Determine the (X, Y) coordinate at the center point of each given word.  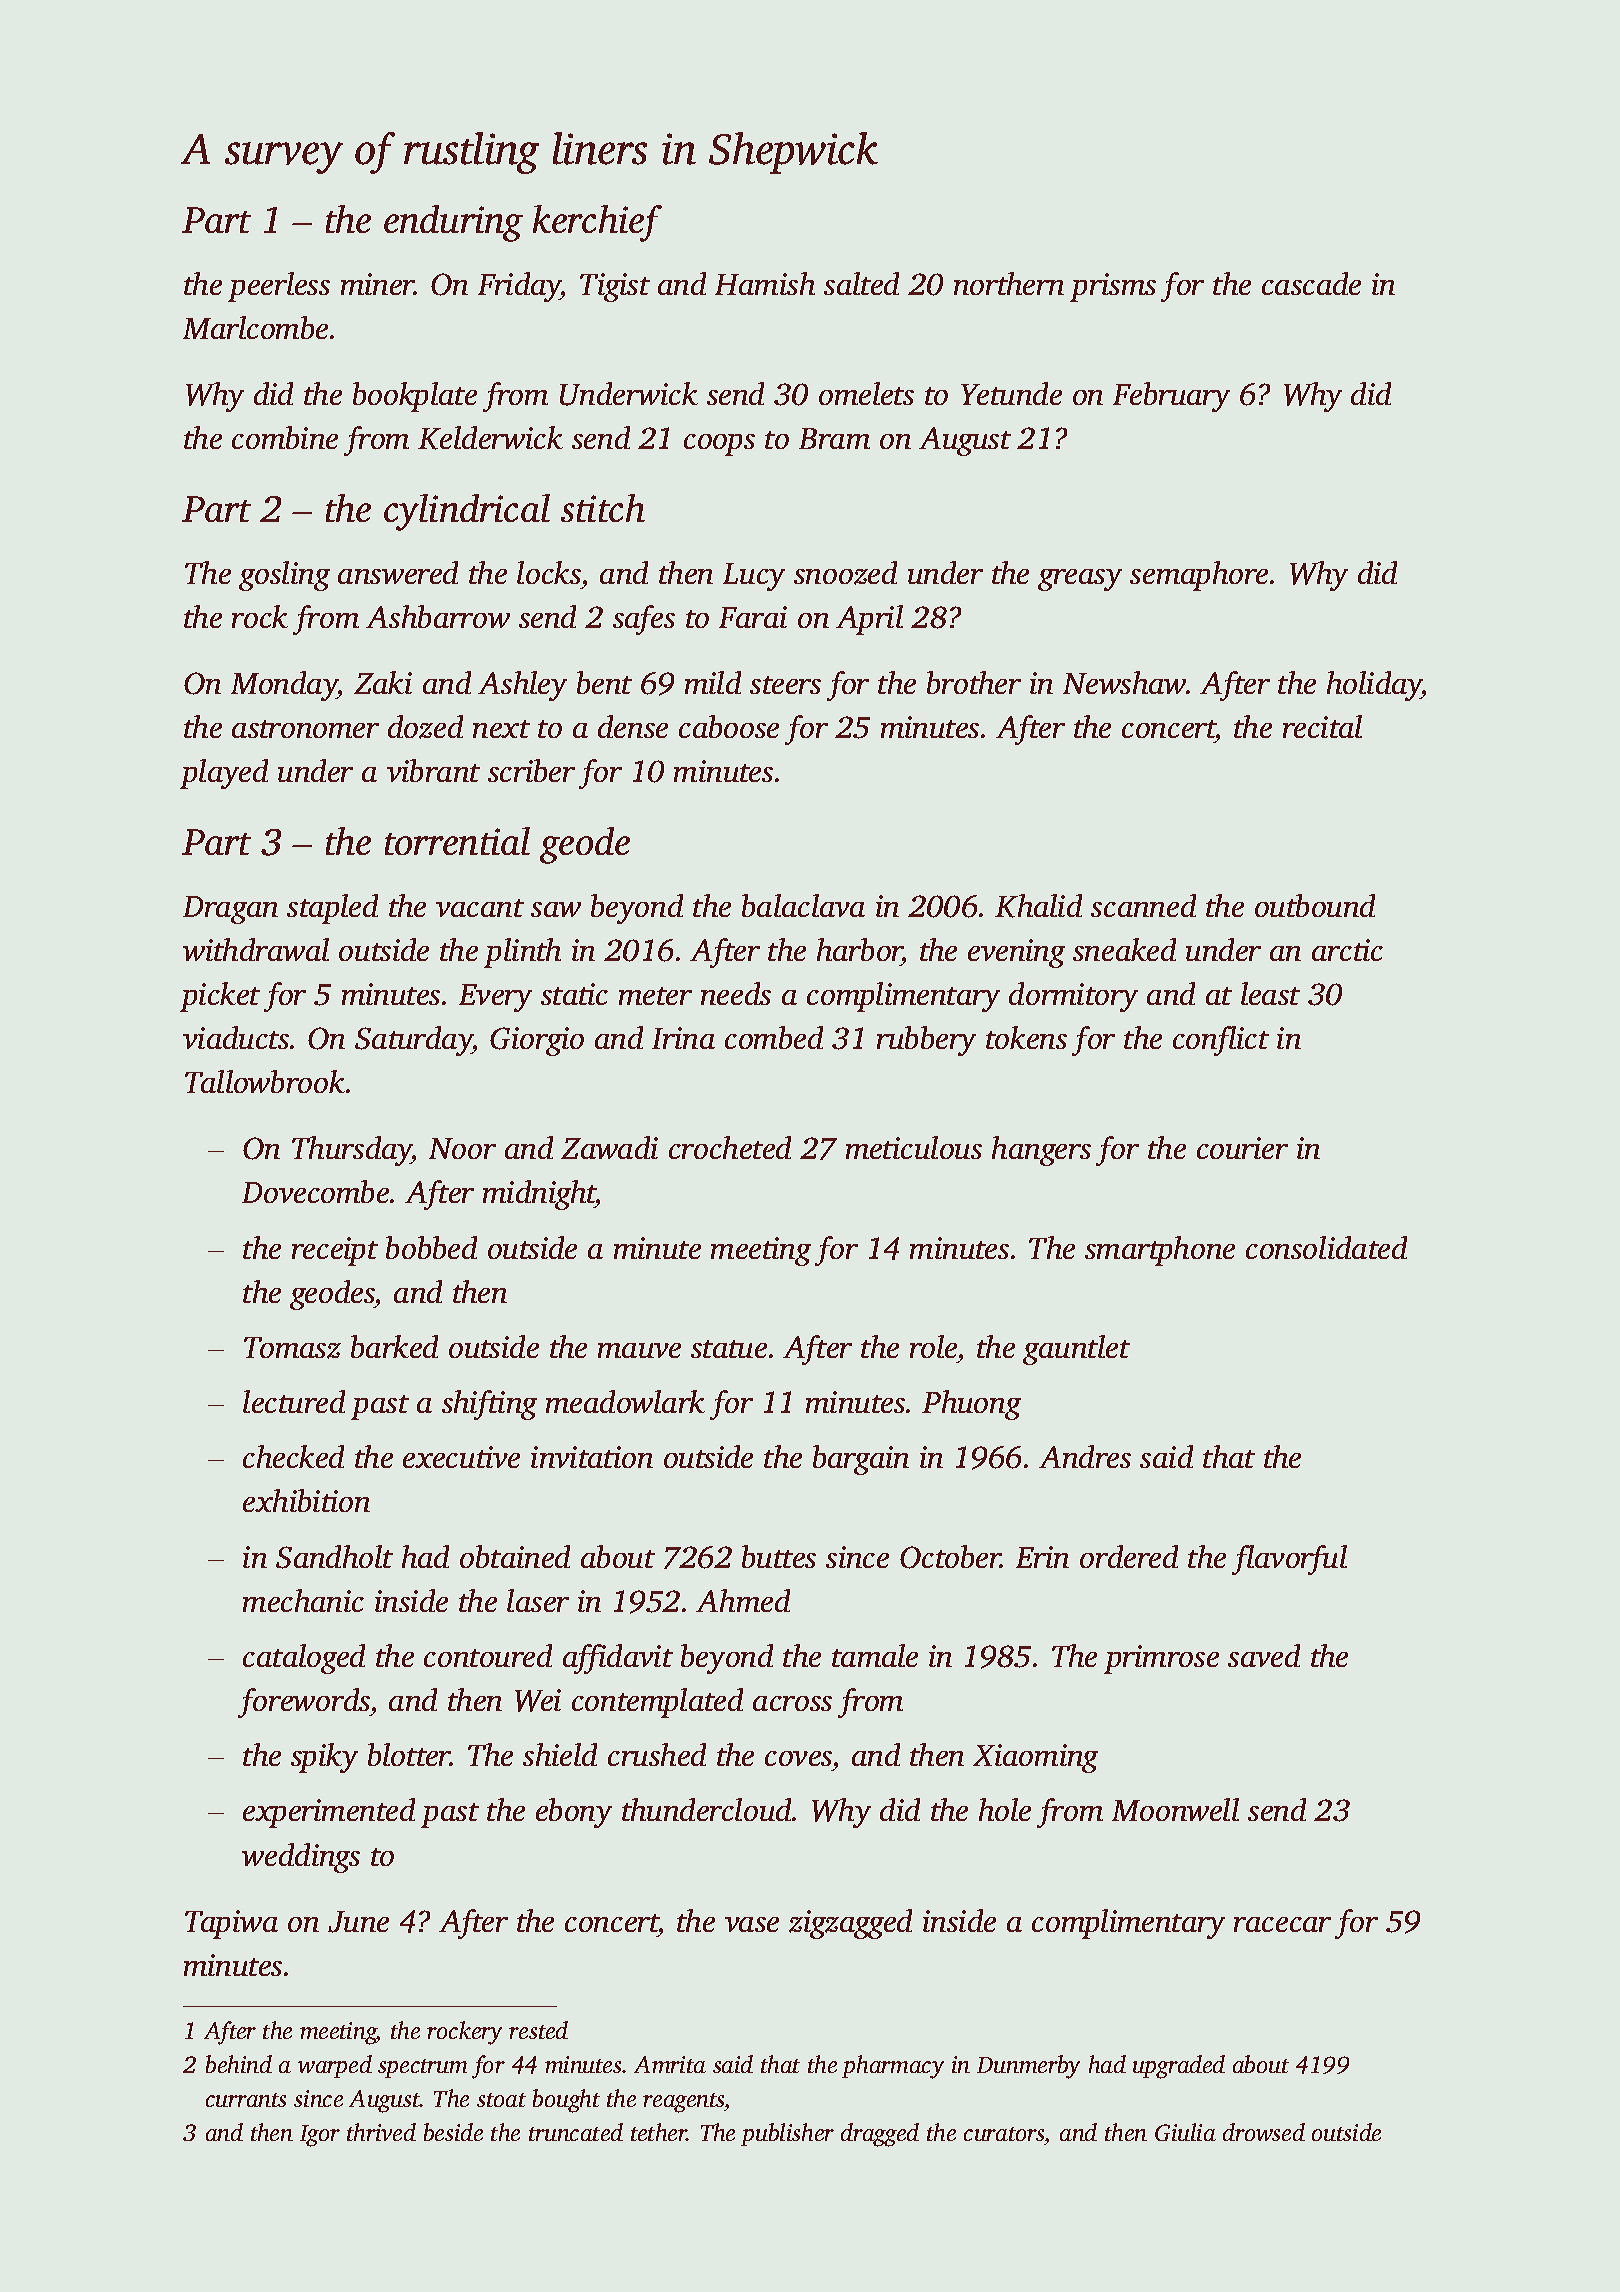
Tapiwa (231, 1924)
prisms (1113, 287)
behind (239, 2064)
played (224, 774)
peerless (279, 287)
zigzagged (850, 1924)
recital (1322, 726)
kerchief (597, 223)
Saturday (413, 1041)
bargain (861, 1460)
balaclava (803, 905)
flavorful (1289, 1560)
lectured (294, 1401)
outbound (1315, 905)
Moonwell (1175, 1809)
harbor (859, 949)
